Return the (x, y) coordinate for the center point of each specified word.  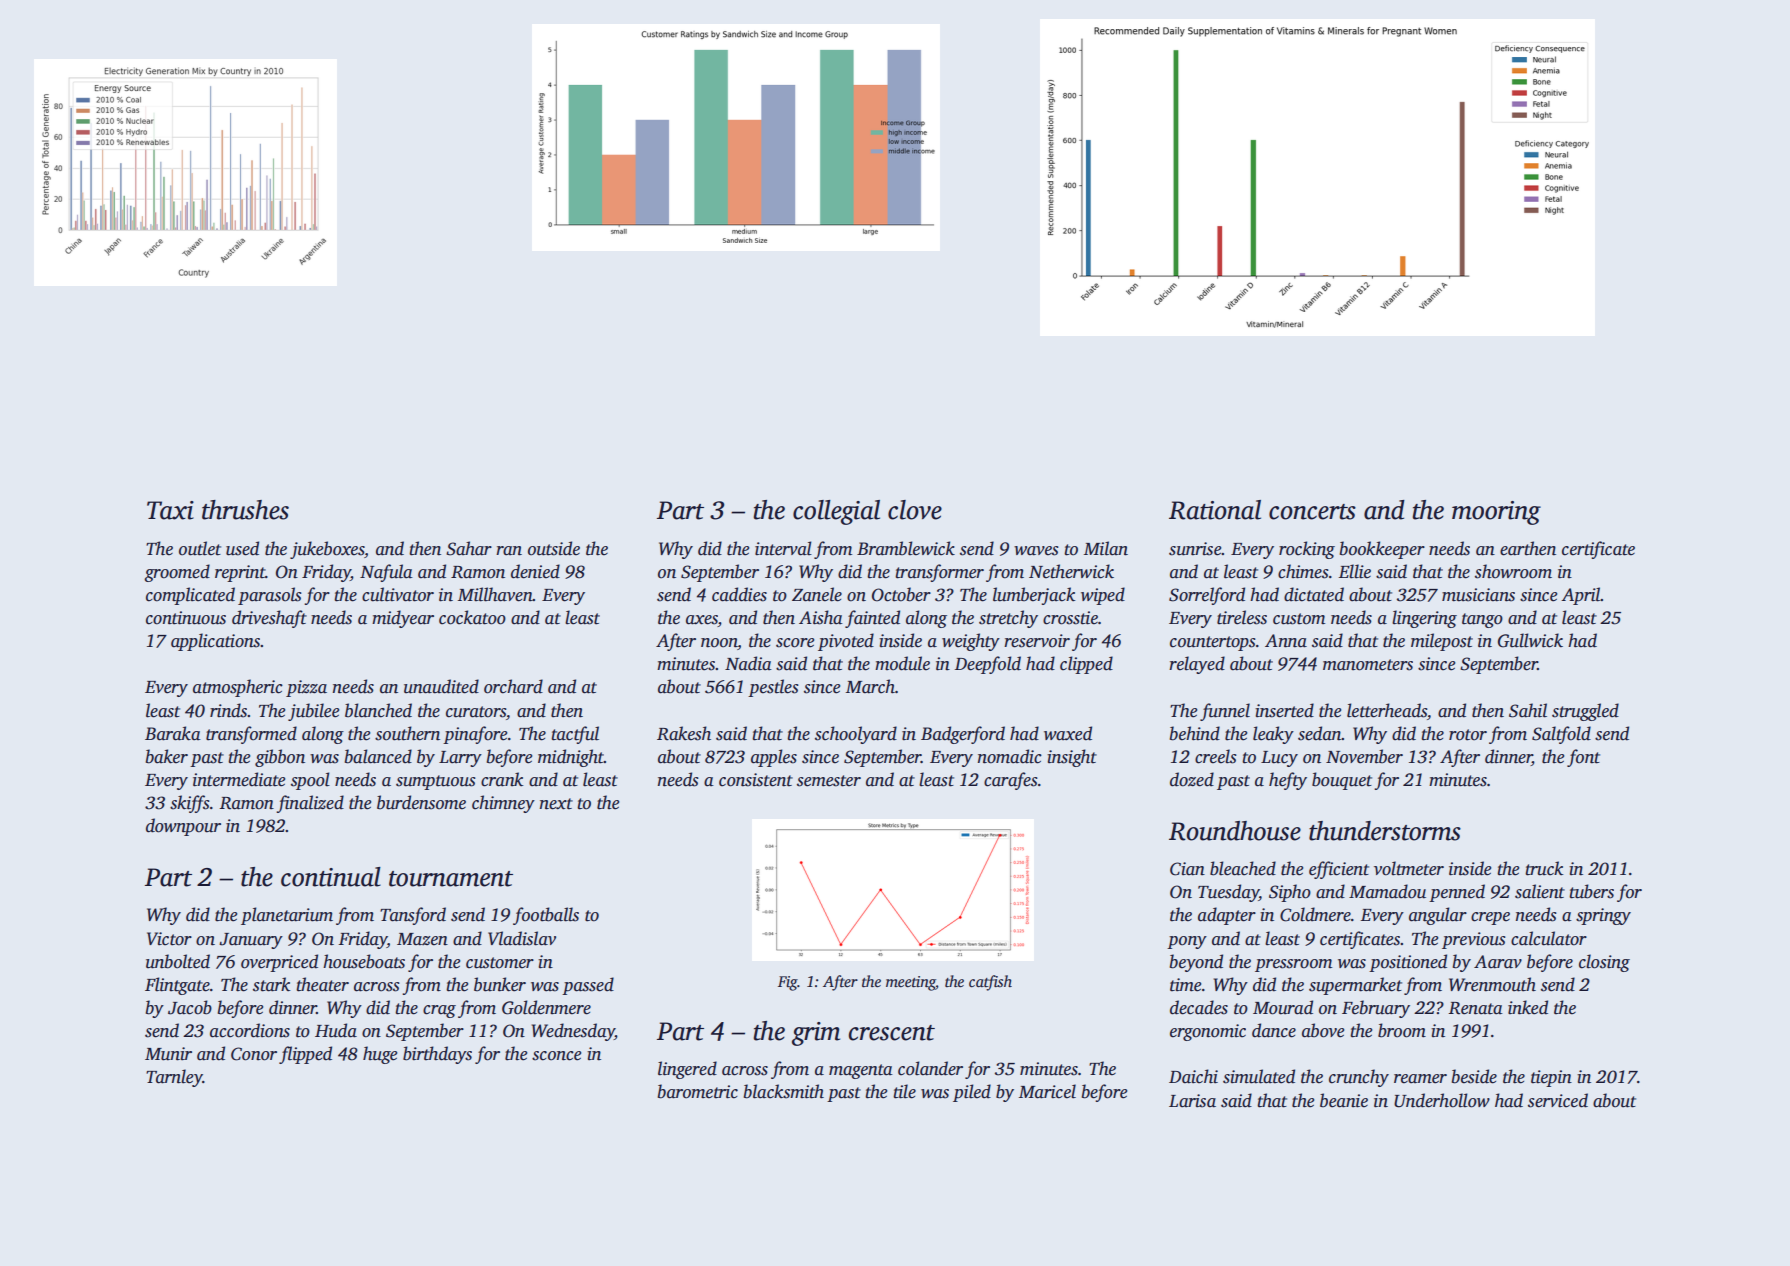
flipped (305, 1055)
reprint (240, 573)
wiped (1103, 596)
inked (1528, 1007)
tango (1482, 620)
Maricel (1047, 1091)
